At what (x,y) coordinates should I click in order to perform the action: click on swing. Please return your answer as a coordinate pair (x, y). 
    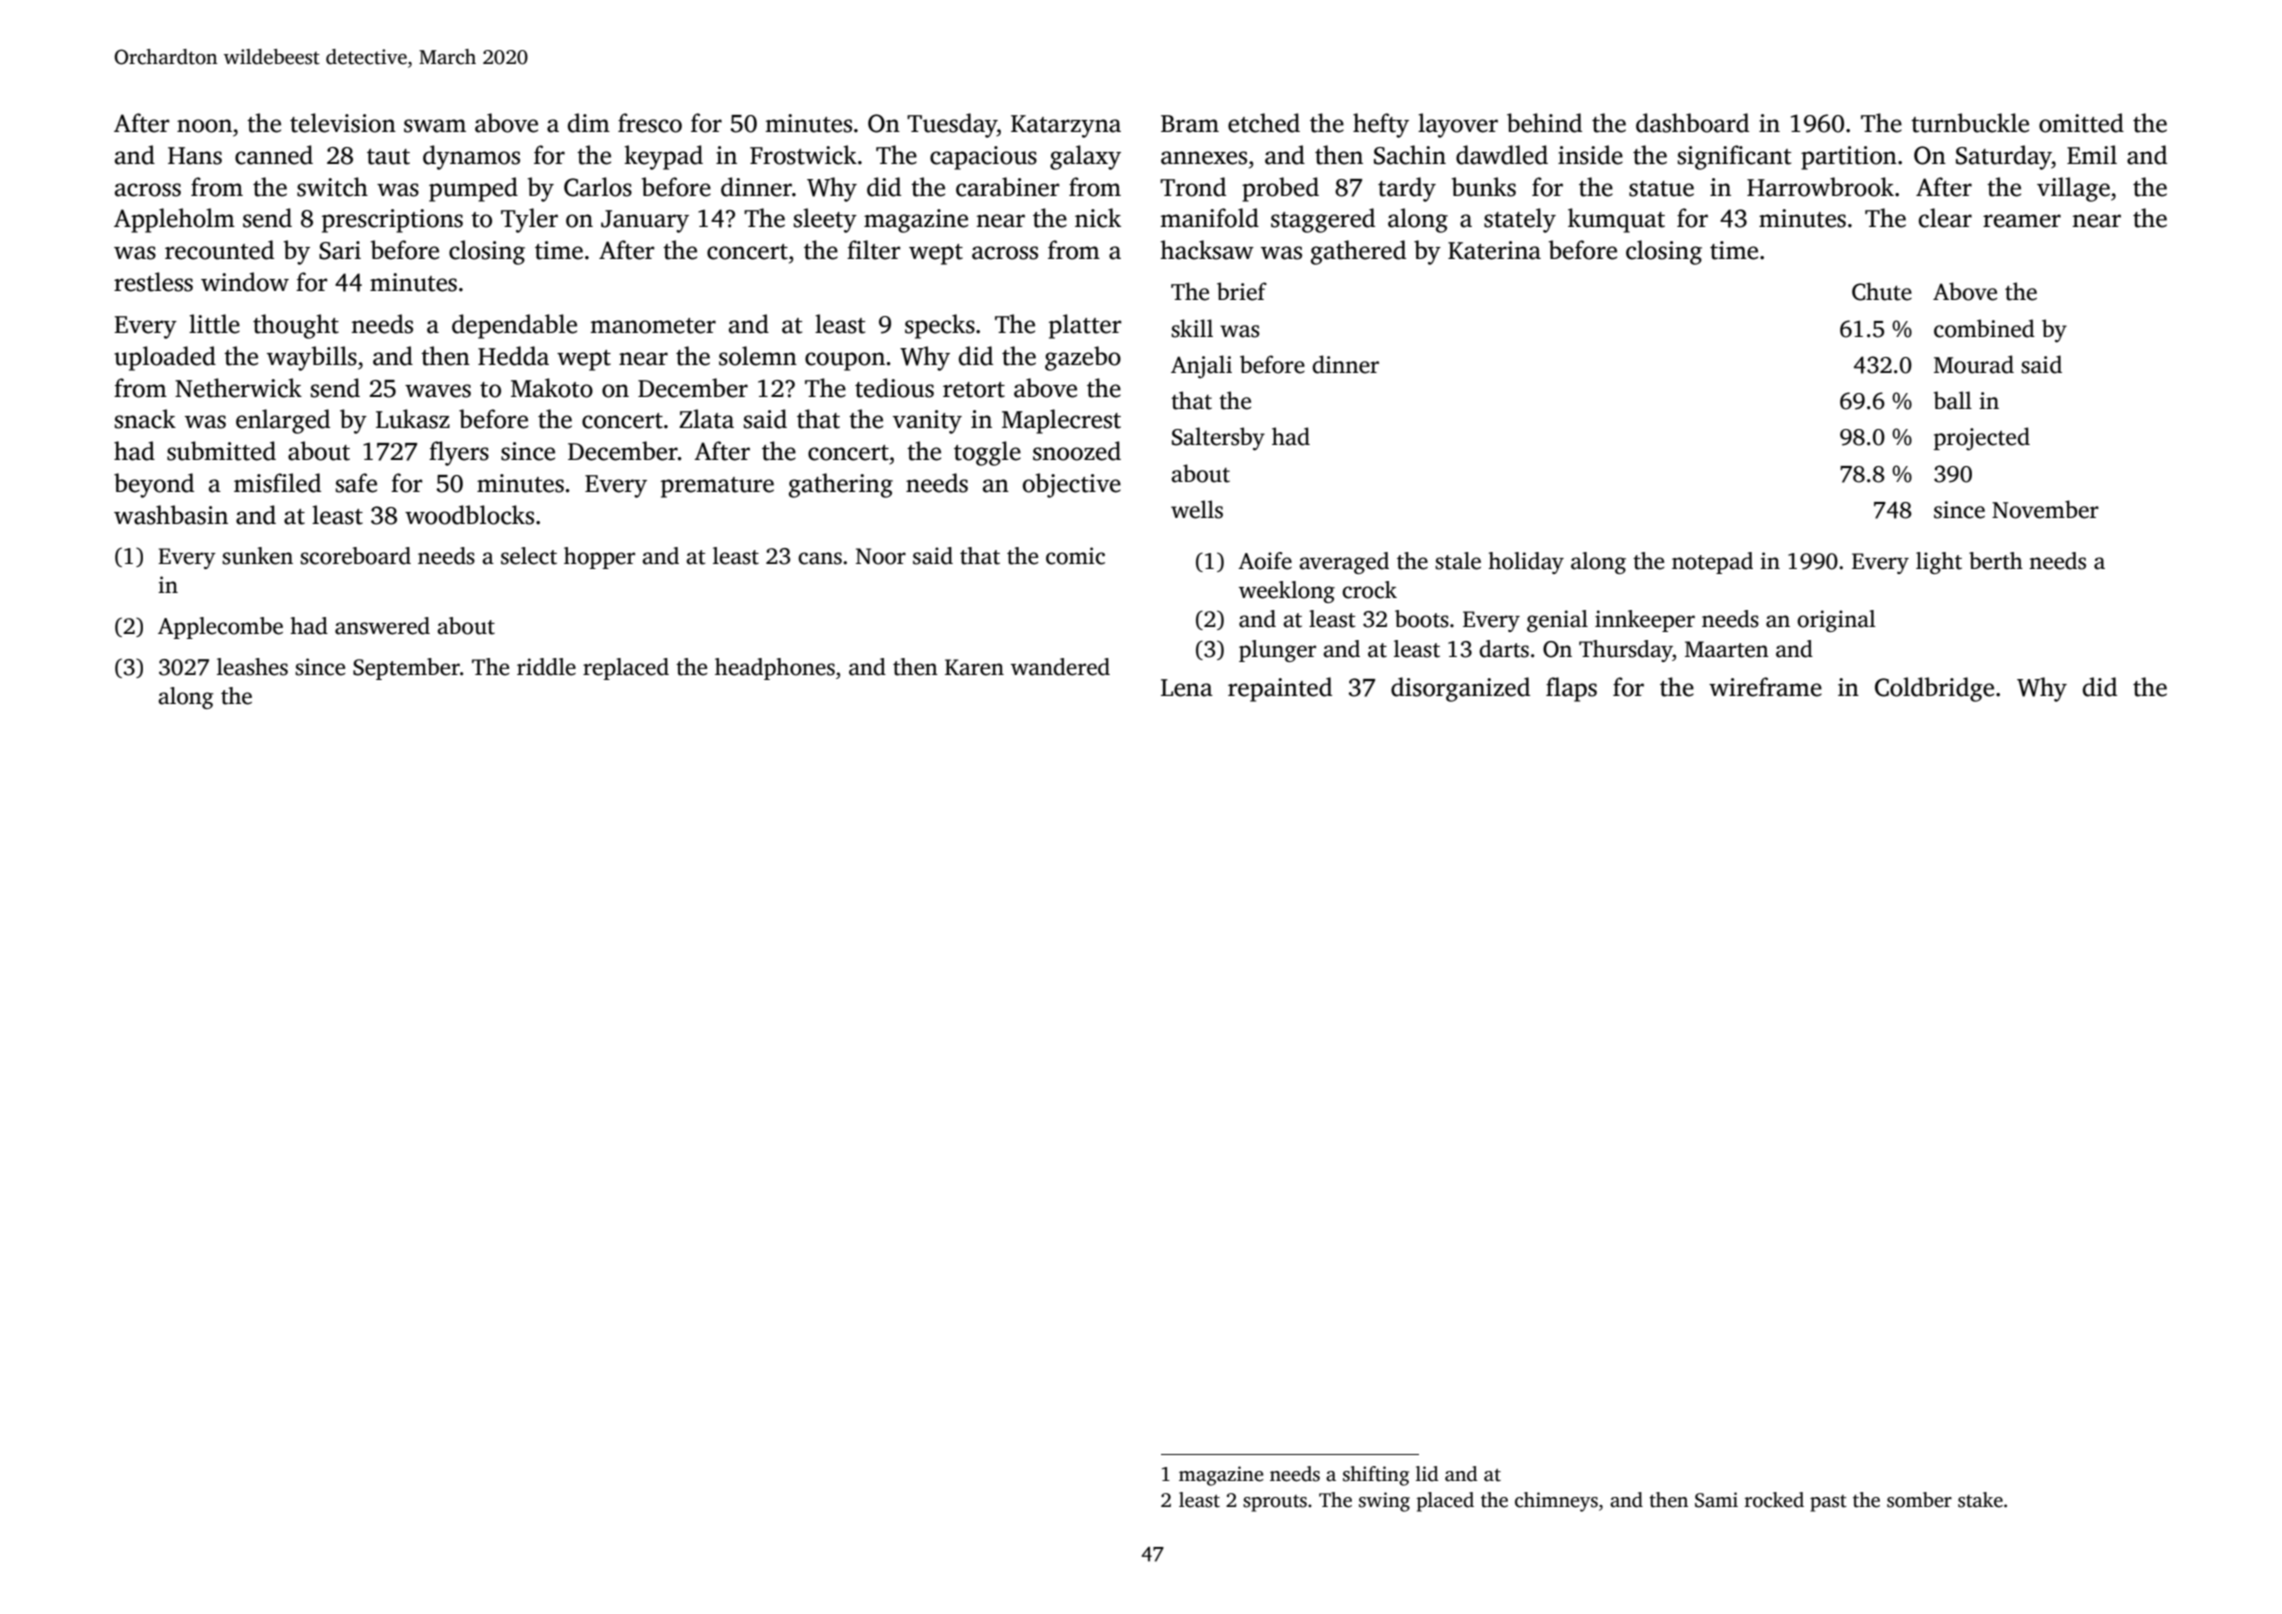
    Looking at the image, I should click on (1384, 1502).
